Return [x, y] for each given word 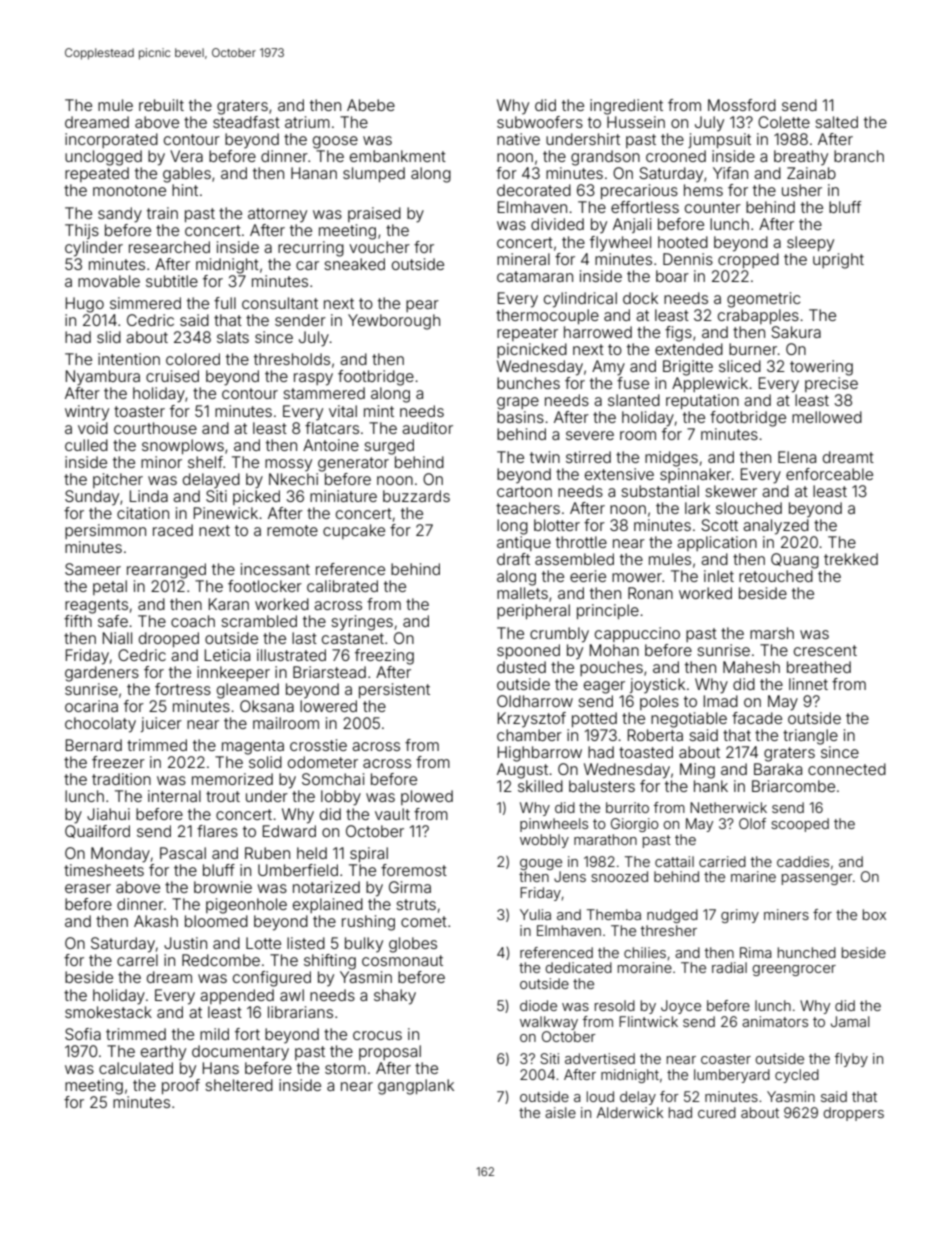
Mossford [742, 105]
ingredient [626, 107]
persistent [394, 690]
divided [557, 224]
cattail [674, 861]
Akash [156, 921]
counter [713, 207]
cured [717, 1112]
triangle [810, 737]
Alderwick [630, 1112]
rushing [368, 923]
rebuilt [161, 105]
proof [181, 1086]
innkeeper [233, 673]
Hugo [85, 305]
